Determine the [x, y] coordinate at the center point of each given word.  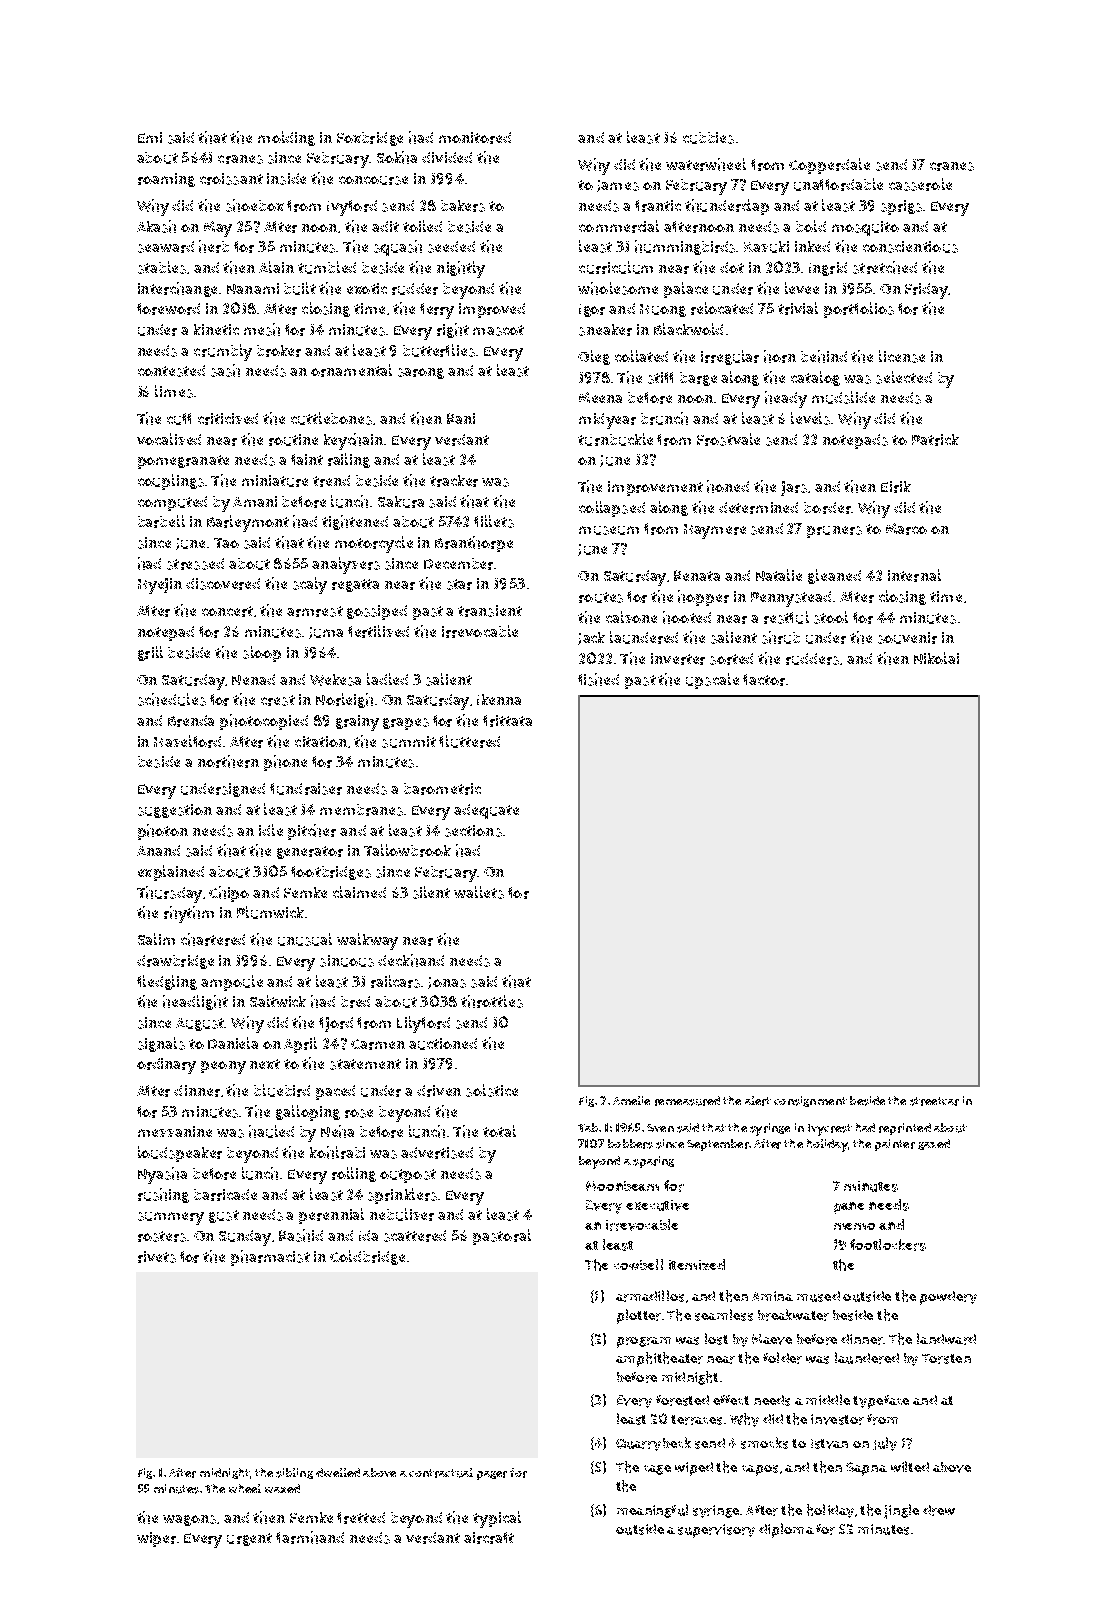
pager [492, 1475]
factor [764, 680]
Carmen [378, 1044]
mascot [498, 330]
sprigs [901, 207]
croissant [231, 179]
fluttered [469, 741]
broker [279, 351]
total [499, 1131]
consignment [810, 1101]
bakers [463, 206]
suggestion [175, 811]
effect [731, 1400]
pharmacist [270, 1258]
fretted [361, 1518]
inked [812, 246]
